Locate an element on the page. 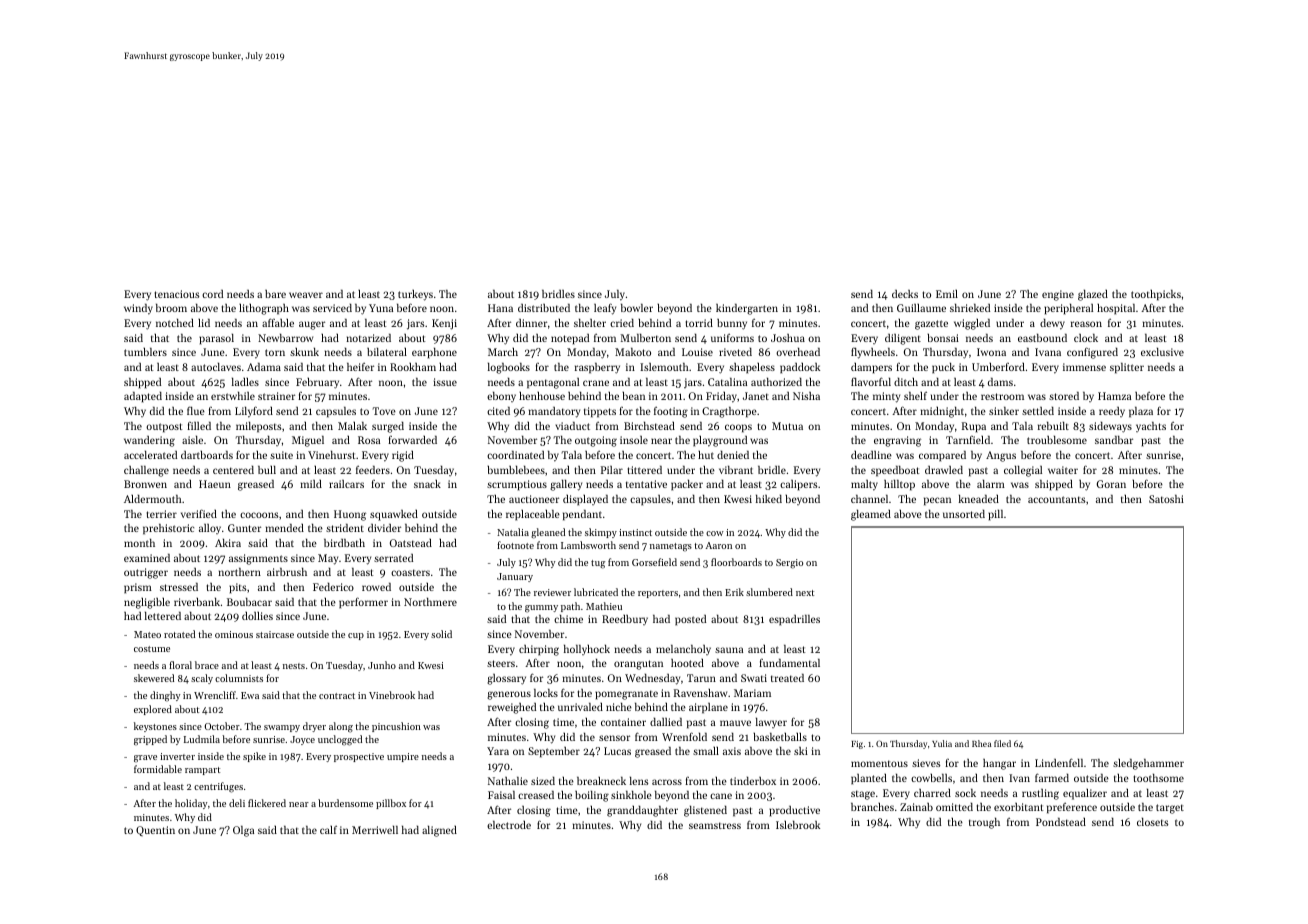 The image size is (1308, 924). viaduct is located at coordinates (572, 426).
